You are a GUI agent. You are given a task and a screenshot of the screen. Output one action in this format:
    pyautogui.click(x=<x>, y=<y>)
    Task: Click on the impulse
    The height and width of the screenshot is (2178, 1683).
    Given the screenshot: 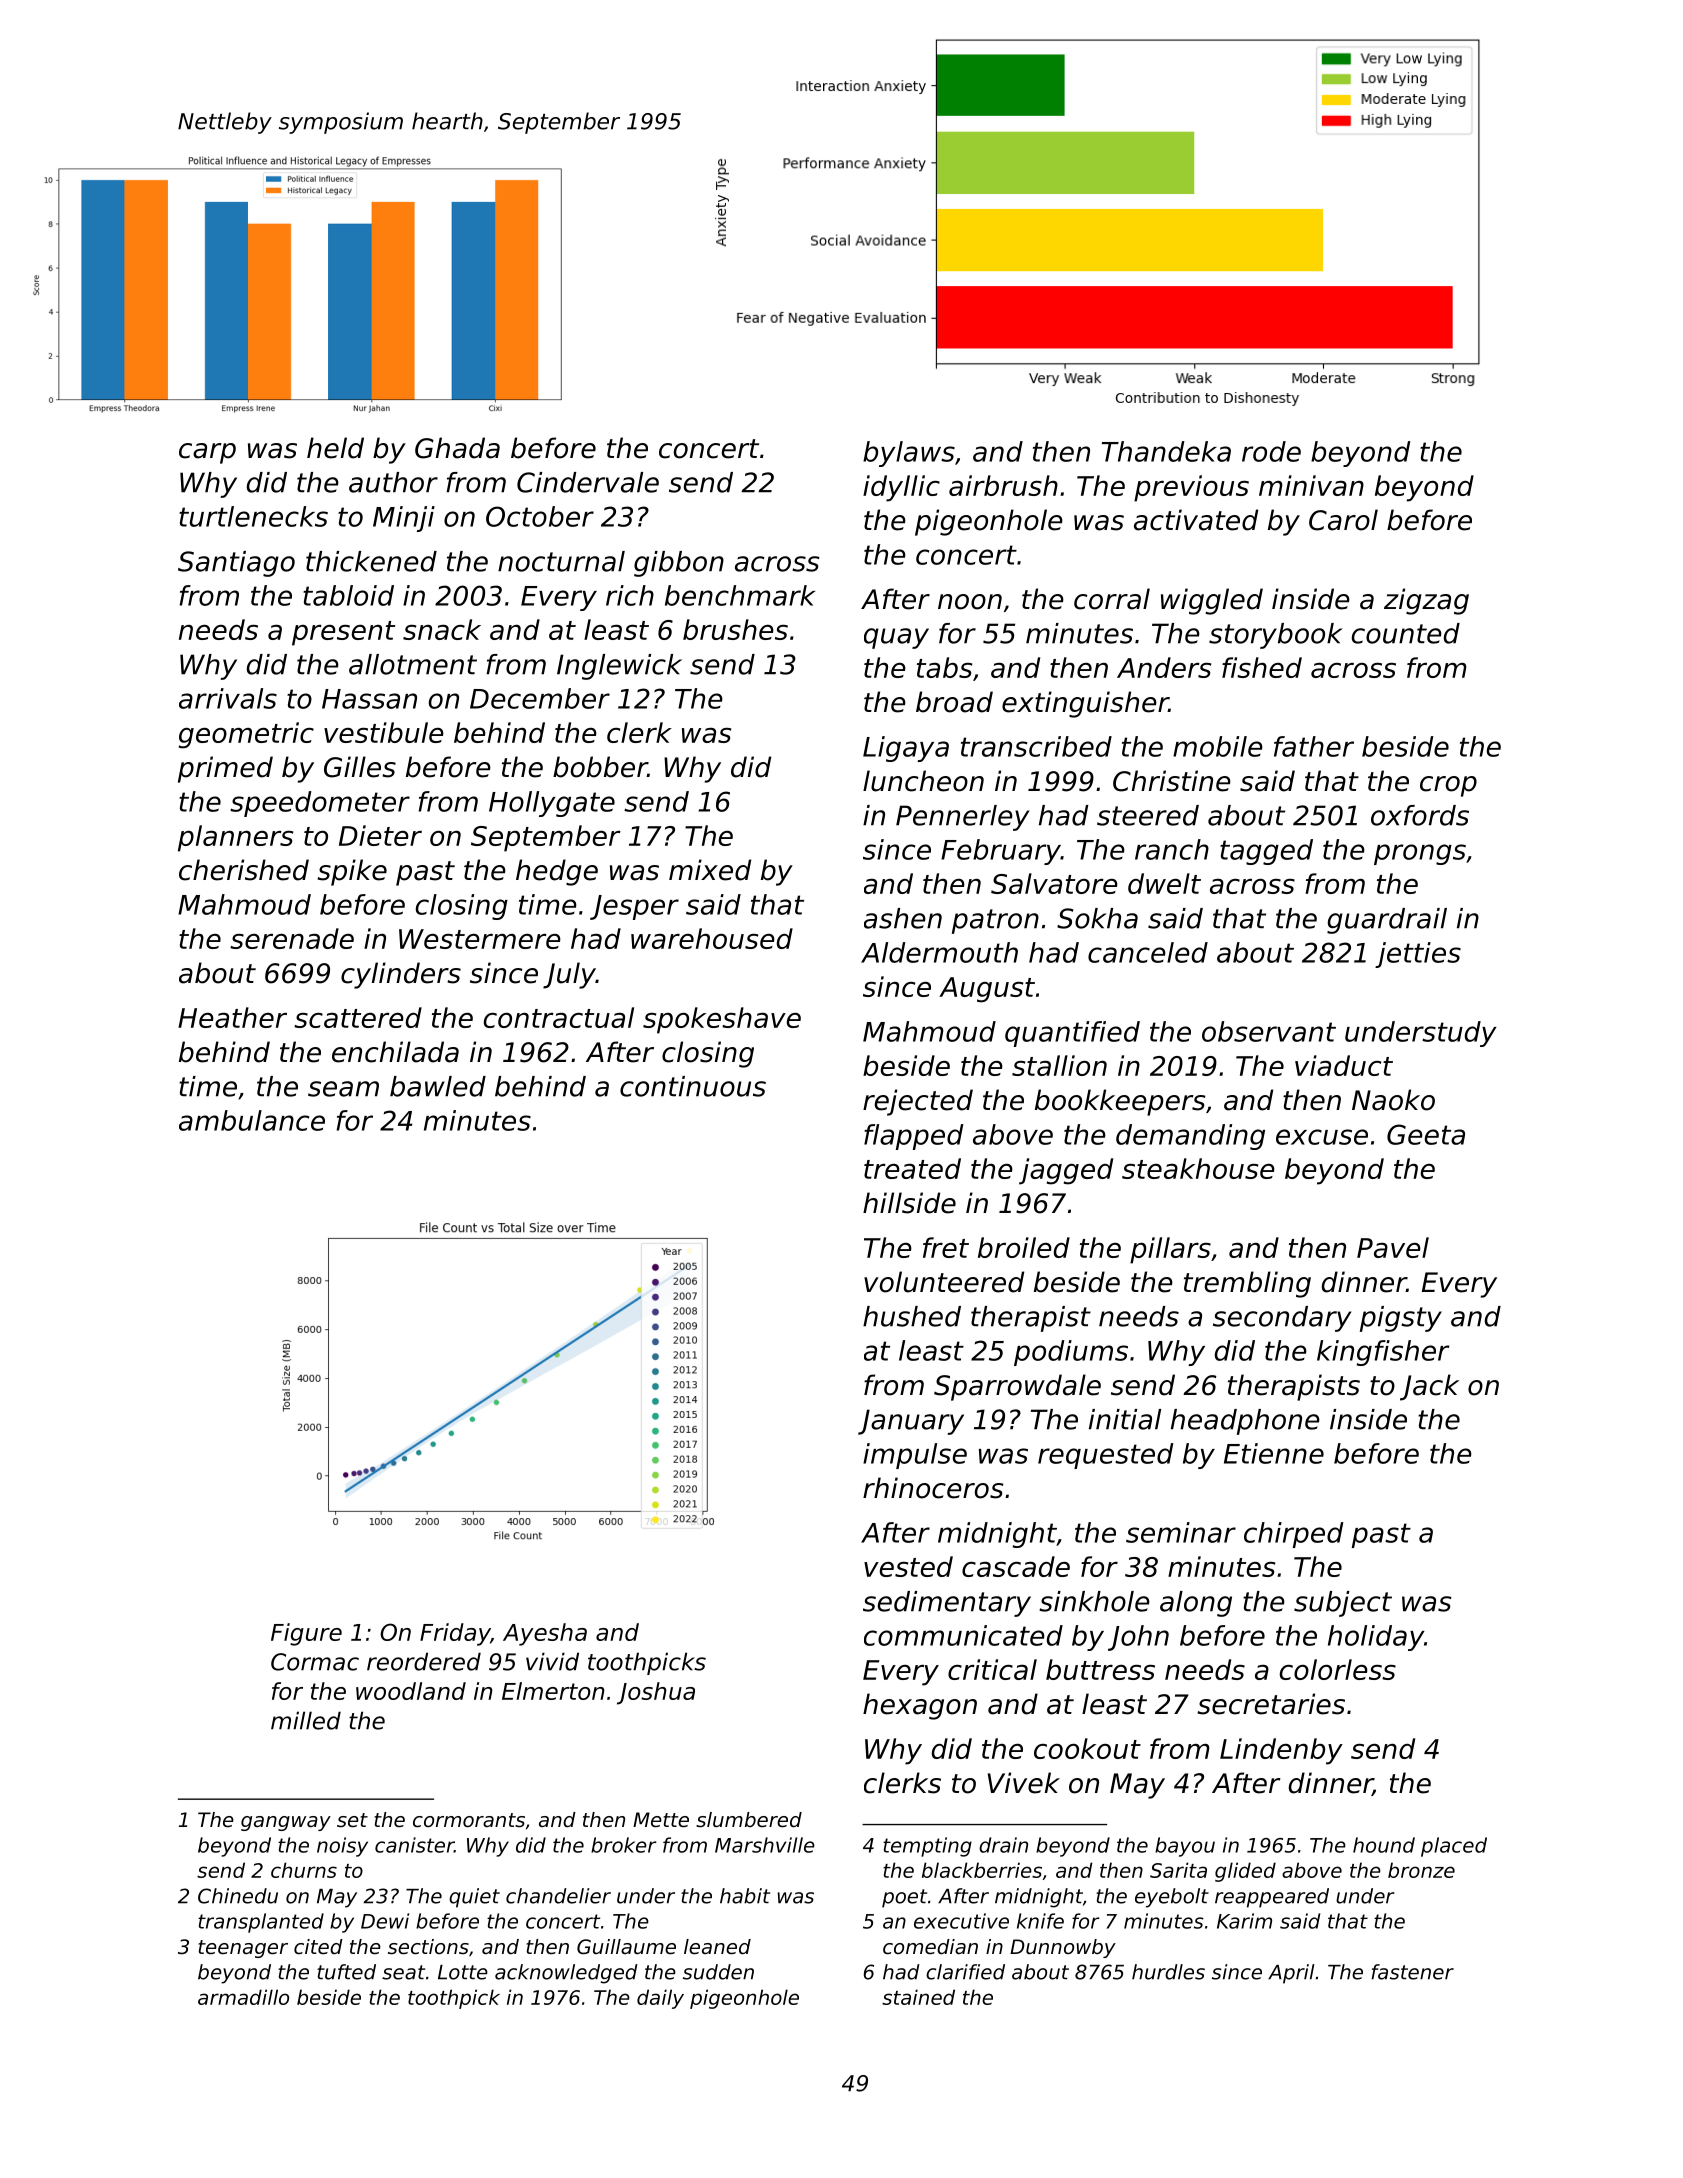 What is the action you would take?
    pyautogui.click(x=915, y=1456)
